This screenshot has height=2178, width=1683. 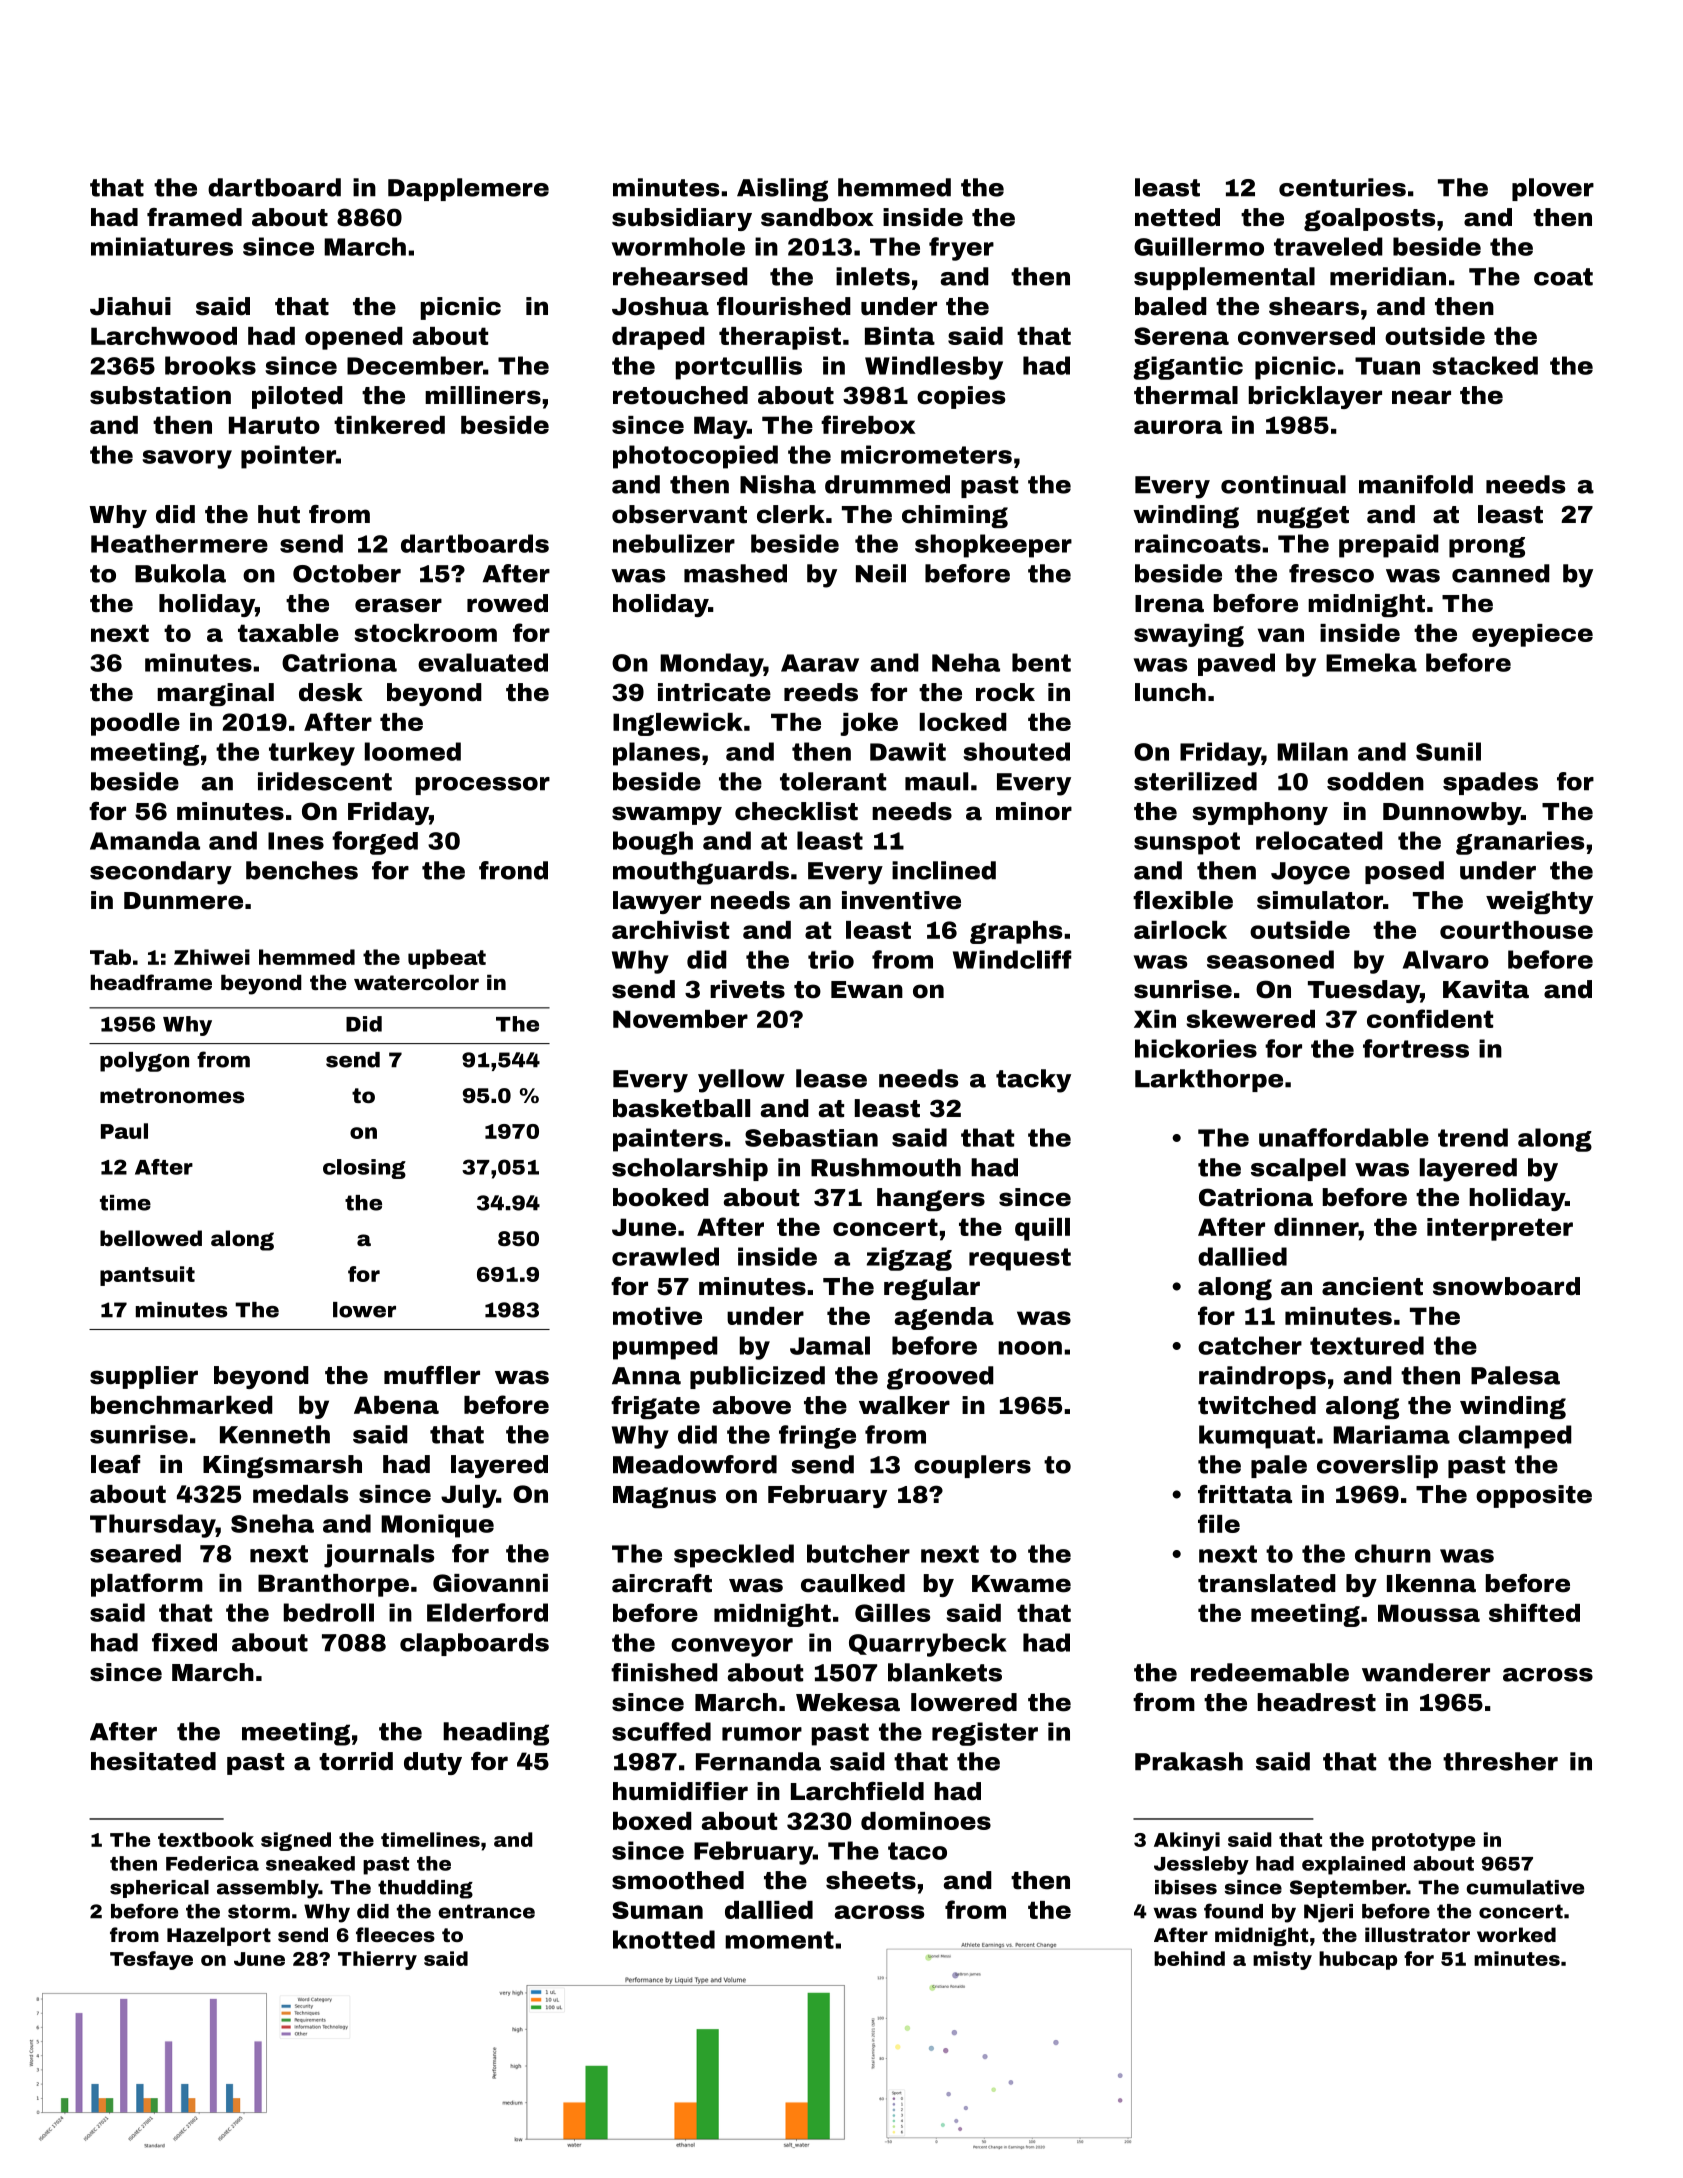 What do you see at coordinates (437, 1526) in the screenshot?
I see `Monique` at bounding box center [437, 1526].
